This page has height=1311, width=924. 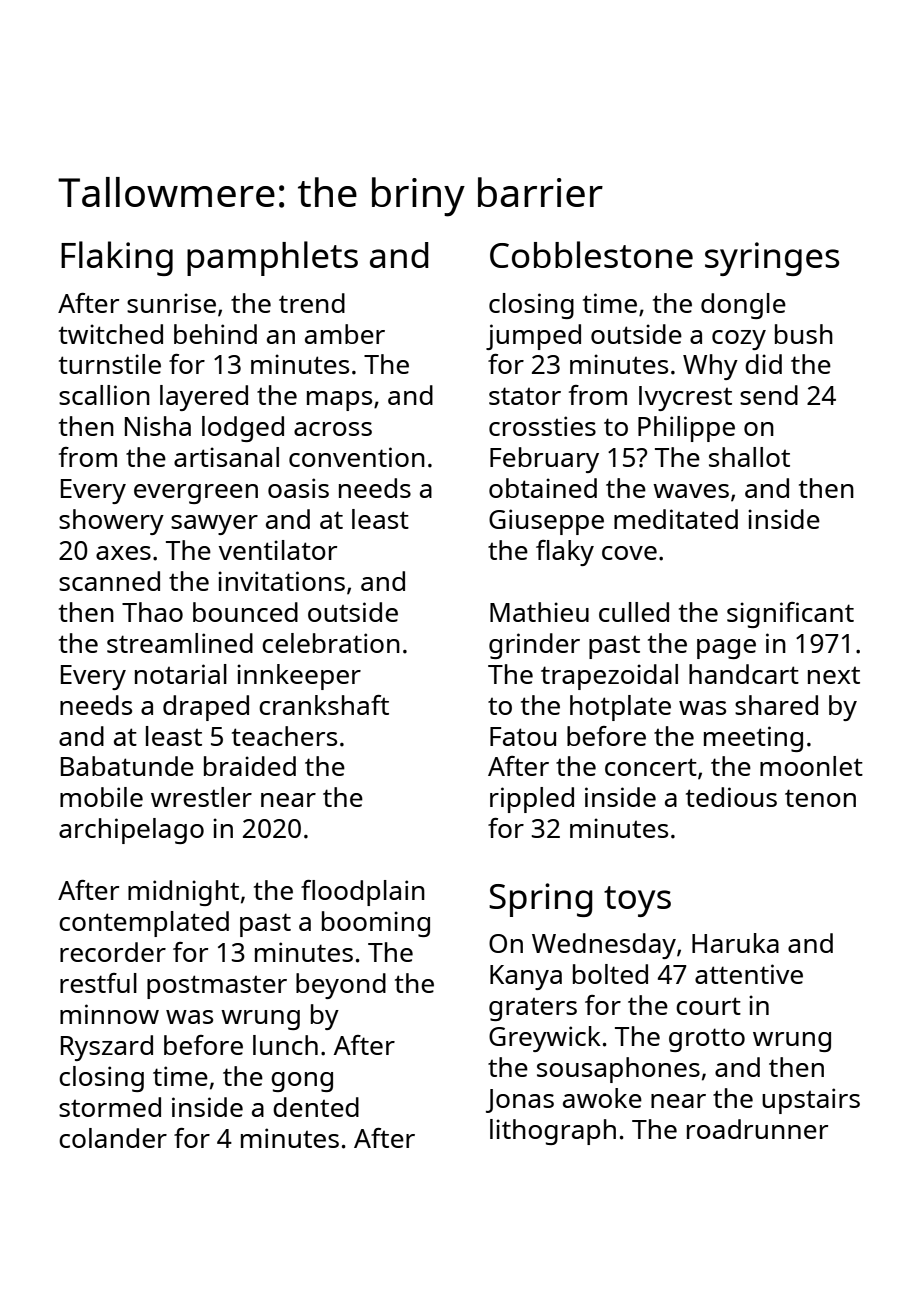 What do you see at coordinates (109, 581) in the page?
I see `scanned` at bounding box center [109, 581].
